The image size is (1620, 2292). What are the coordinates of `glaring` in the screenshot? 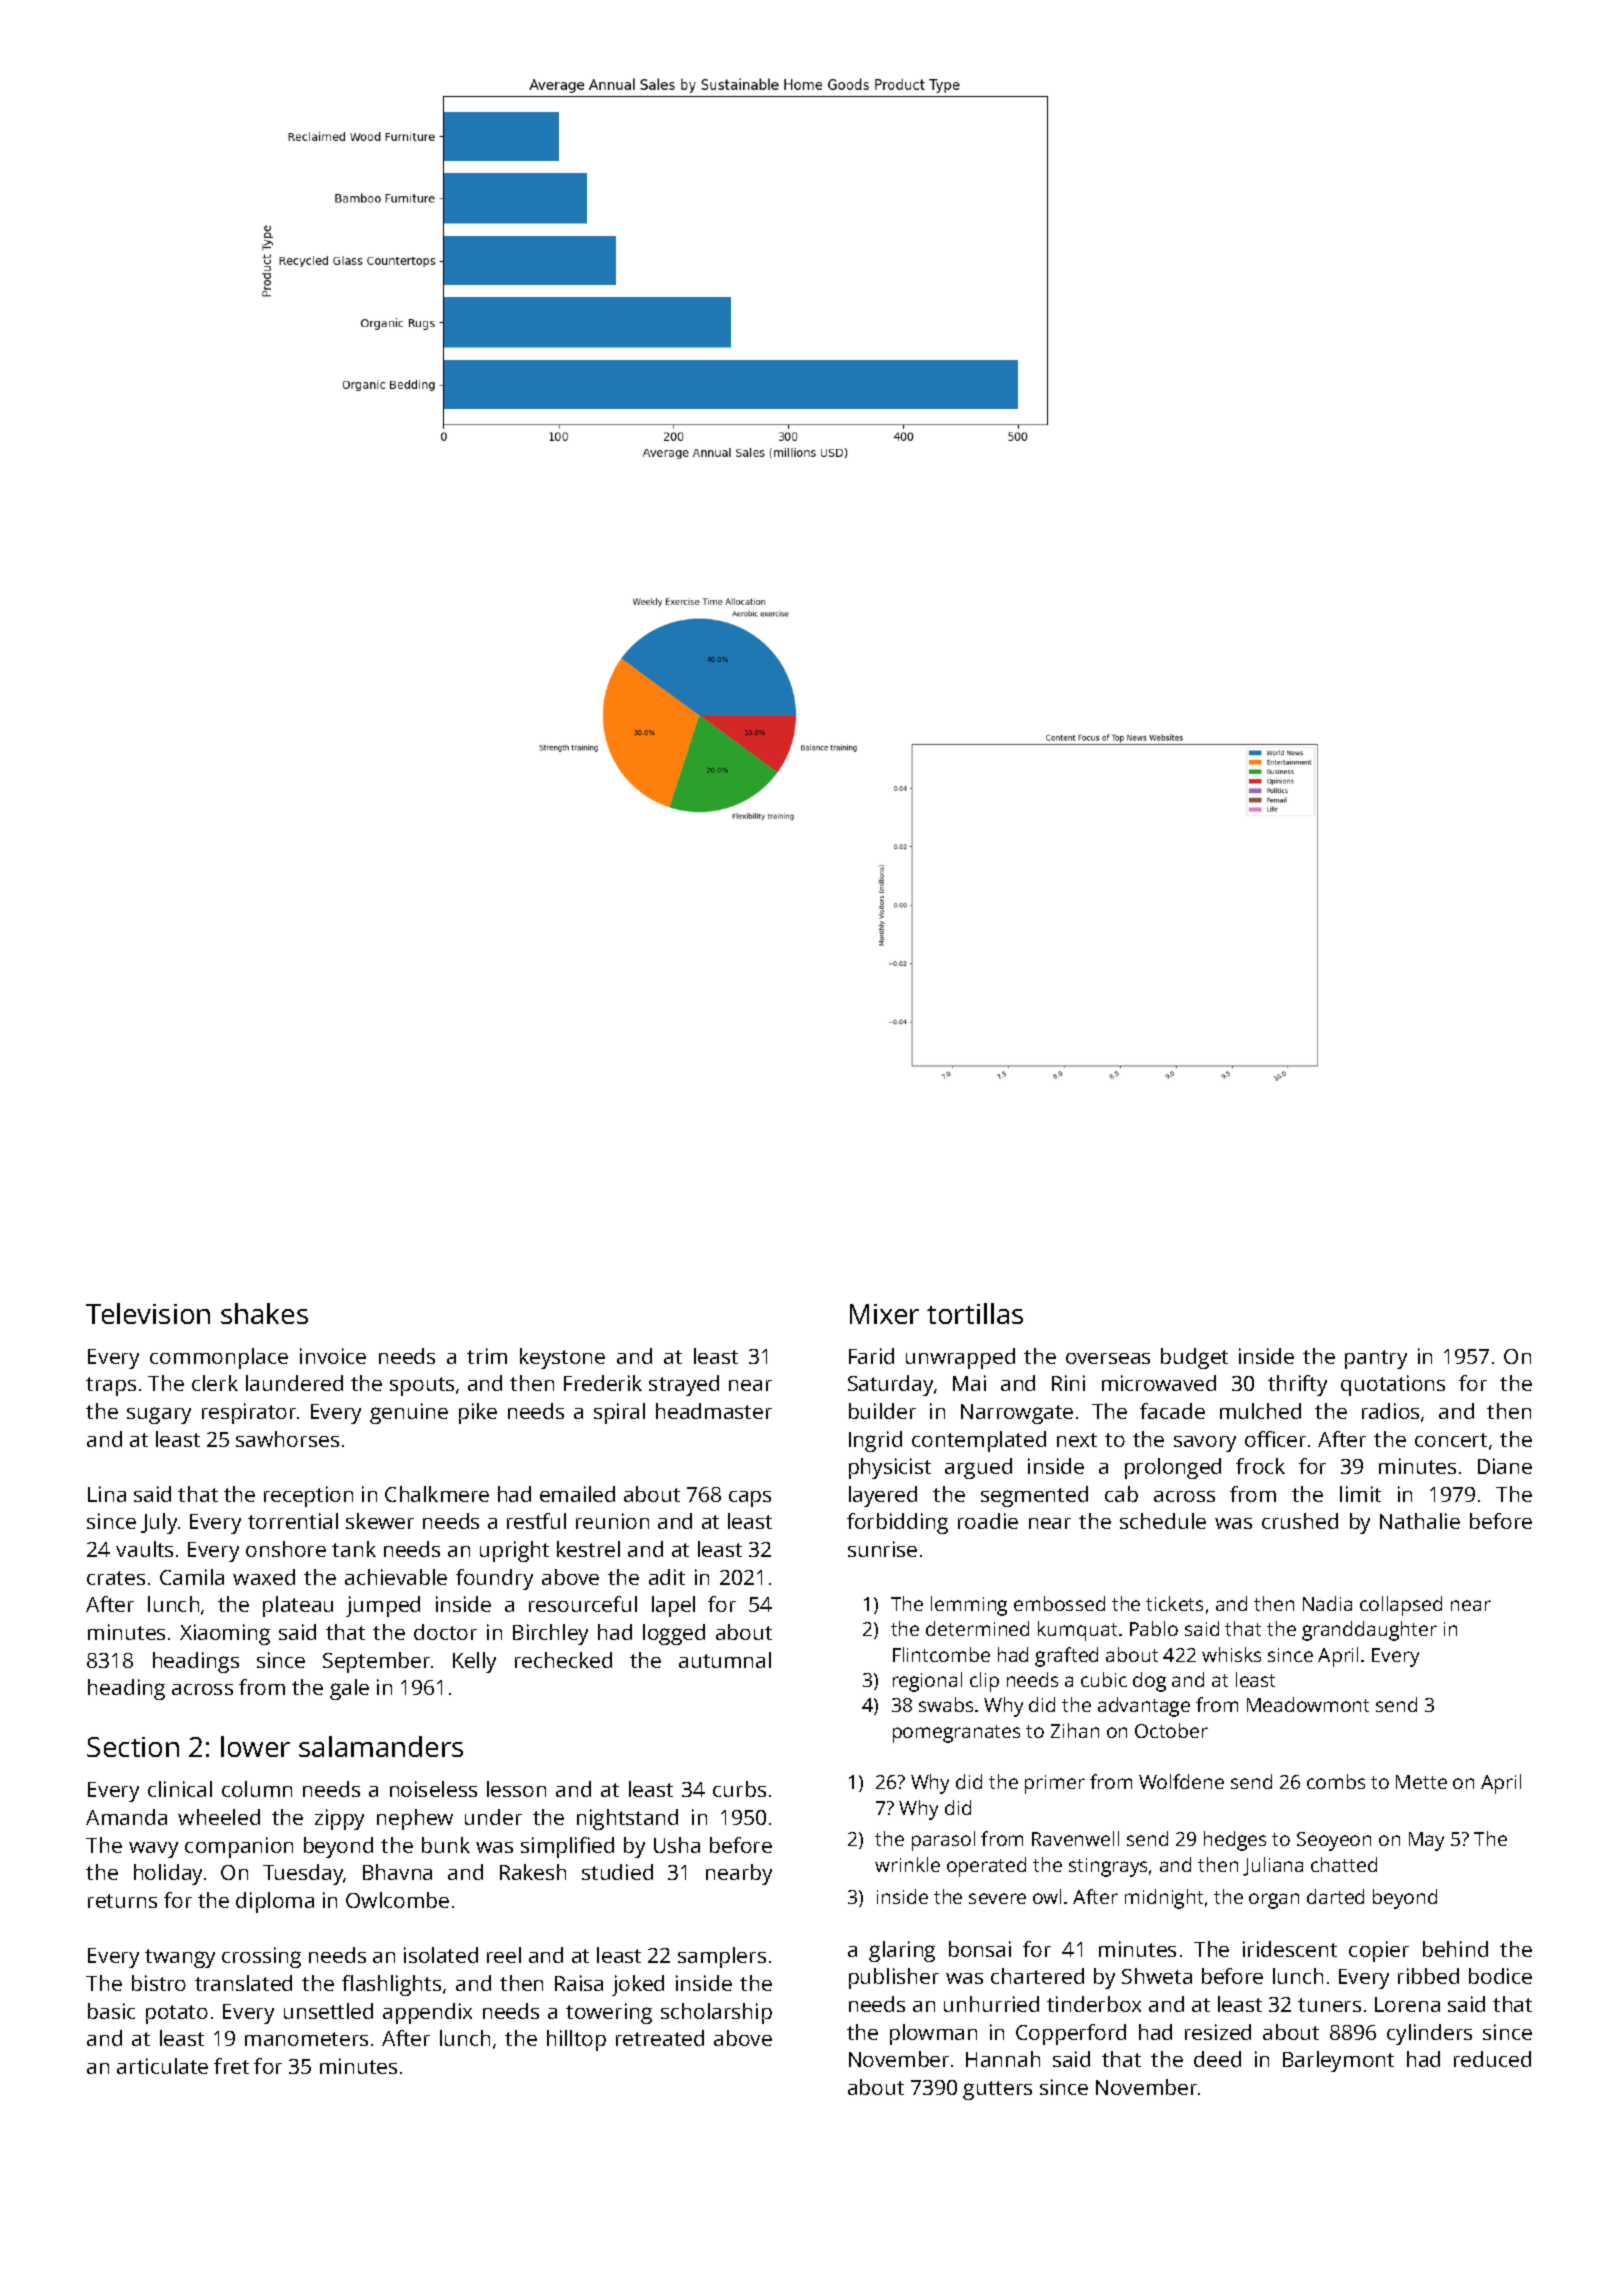 It's located at (902, 1951).
